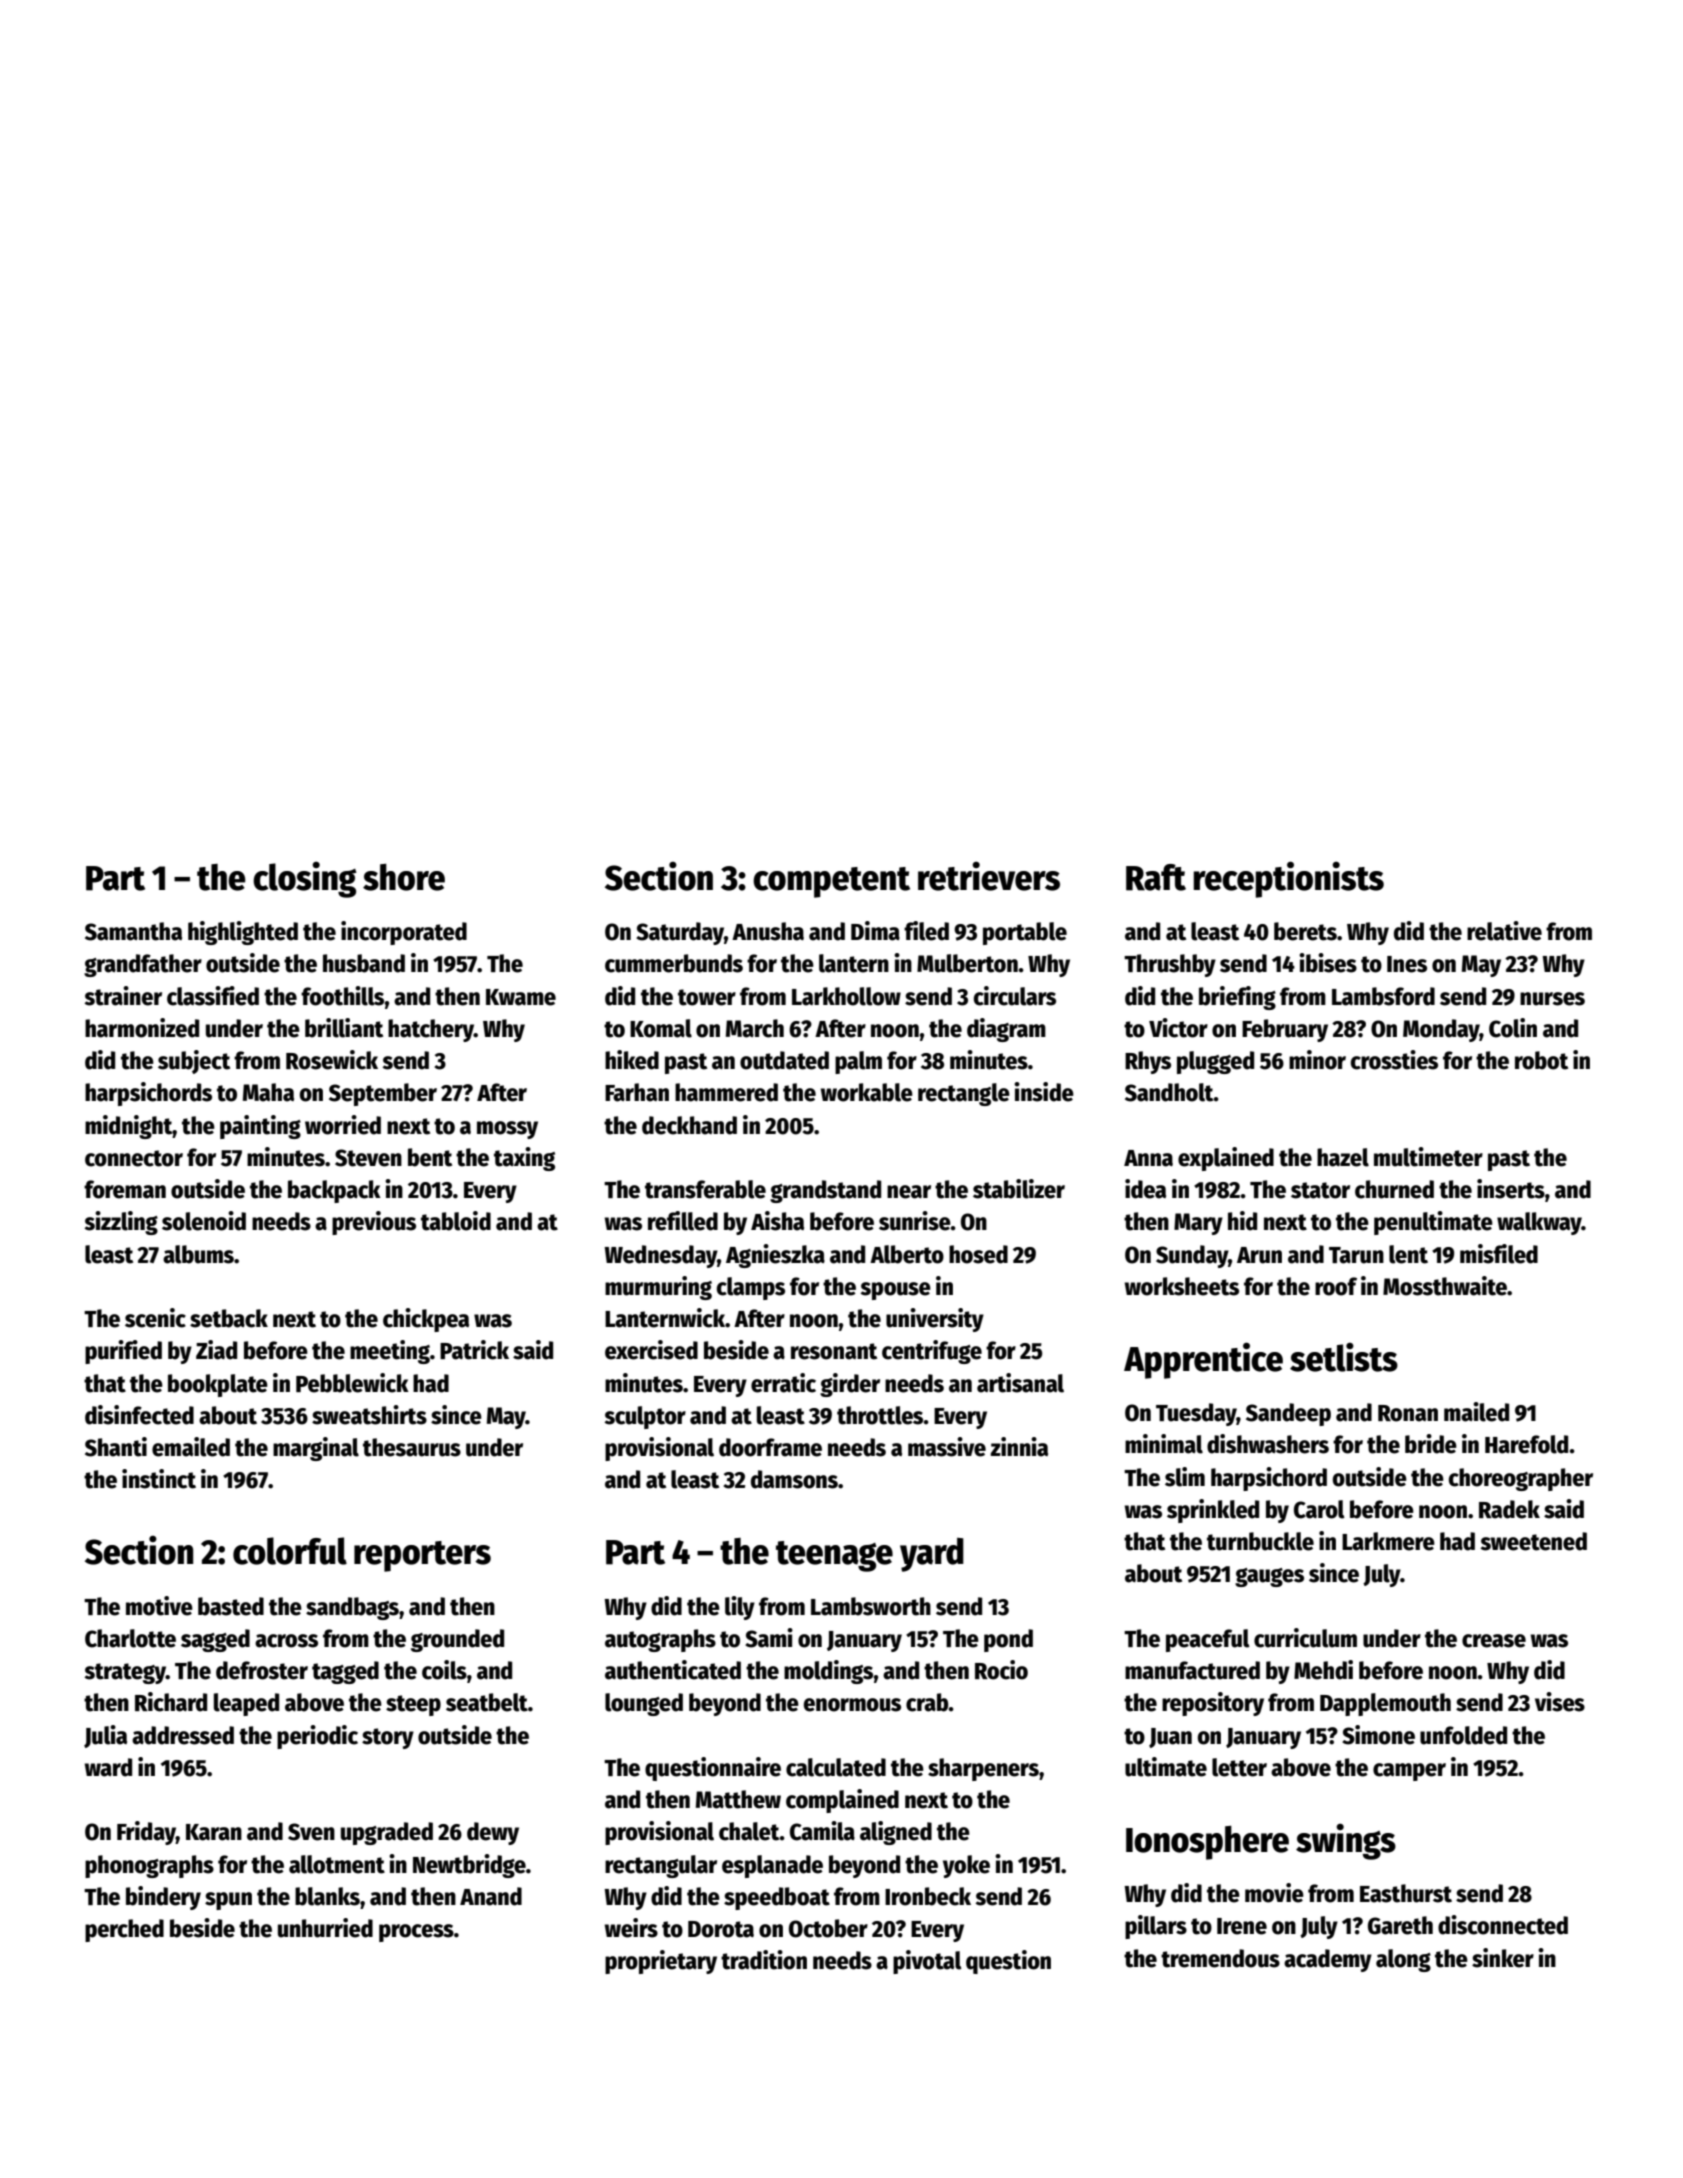 Image resolution: width=1683 pixels, height=2178 pixels. I want to click on perched, so click(124, 1930).
